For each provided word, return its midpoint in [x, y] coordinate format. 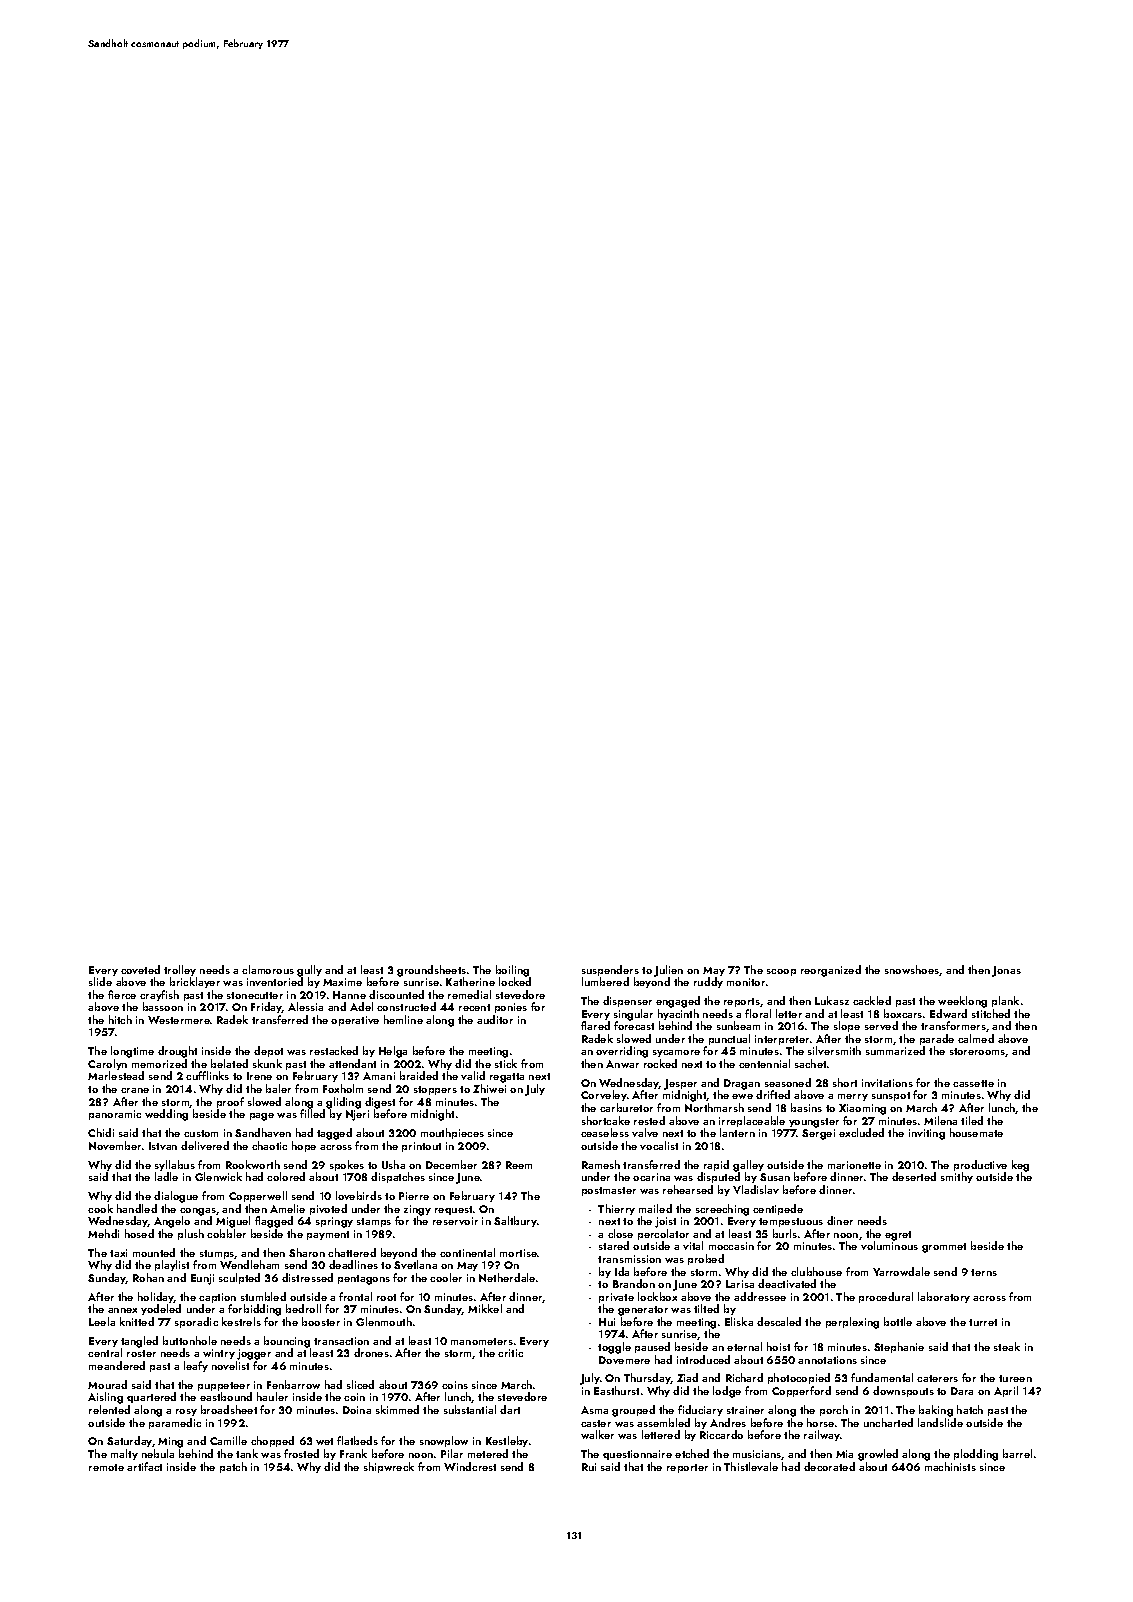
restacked [334, 1050]
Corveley [604, 1095]
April [1006, 1391]
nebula [158, 1453]
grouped [633, 1411]
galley [748, 1166]
